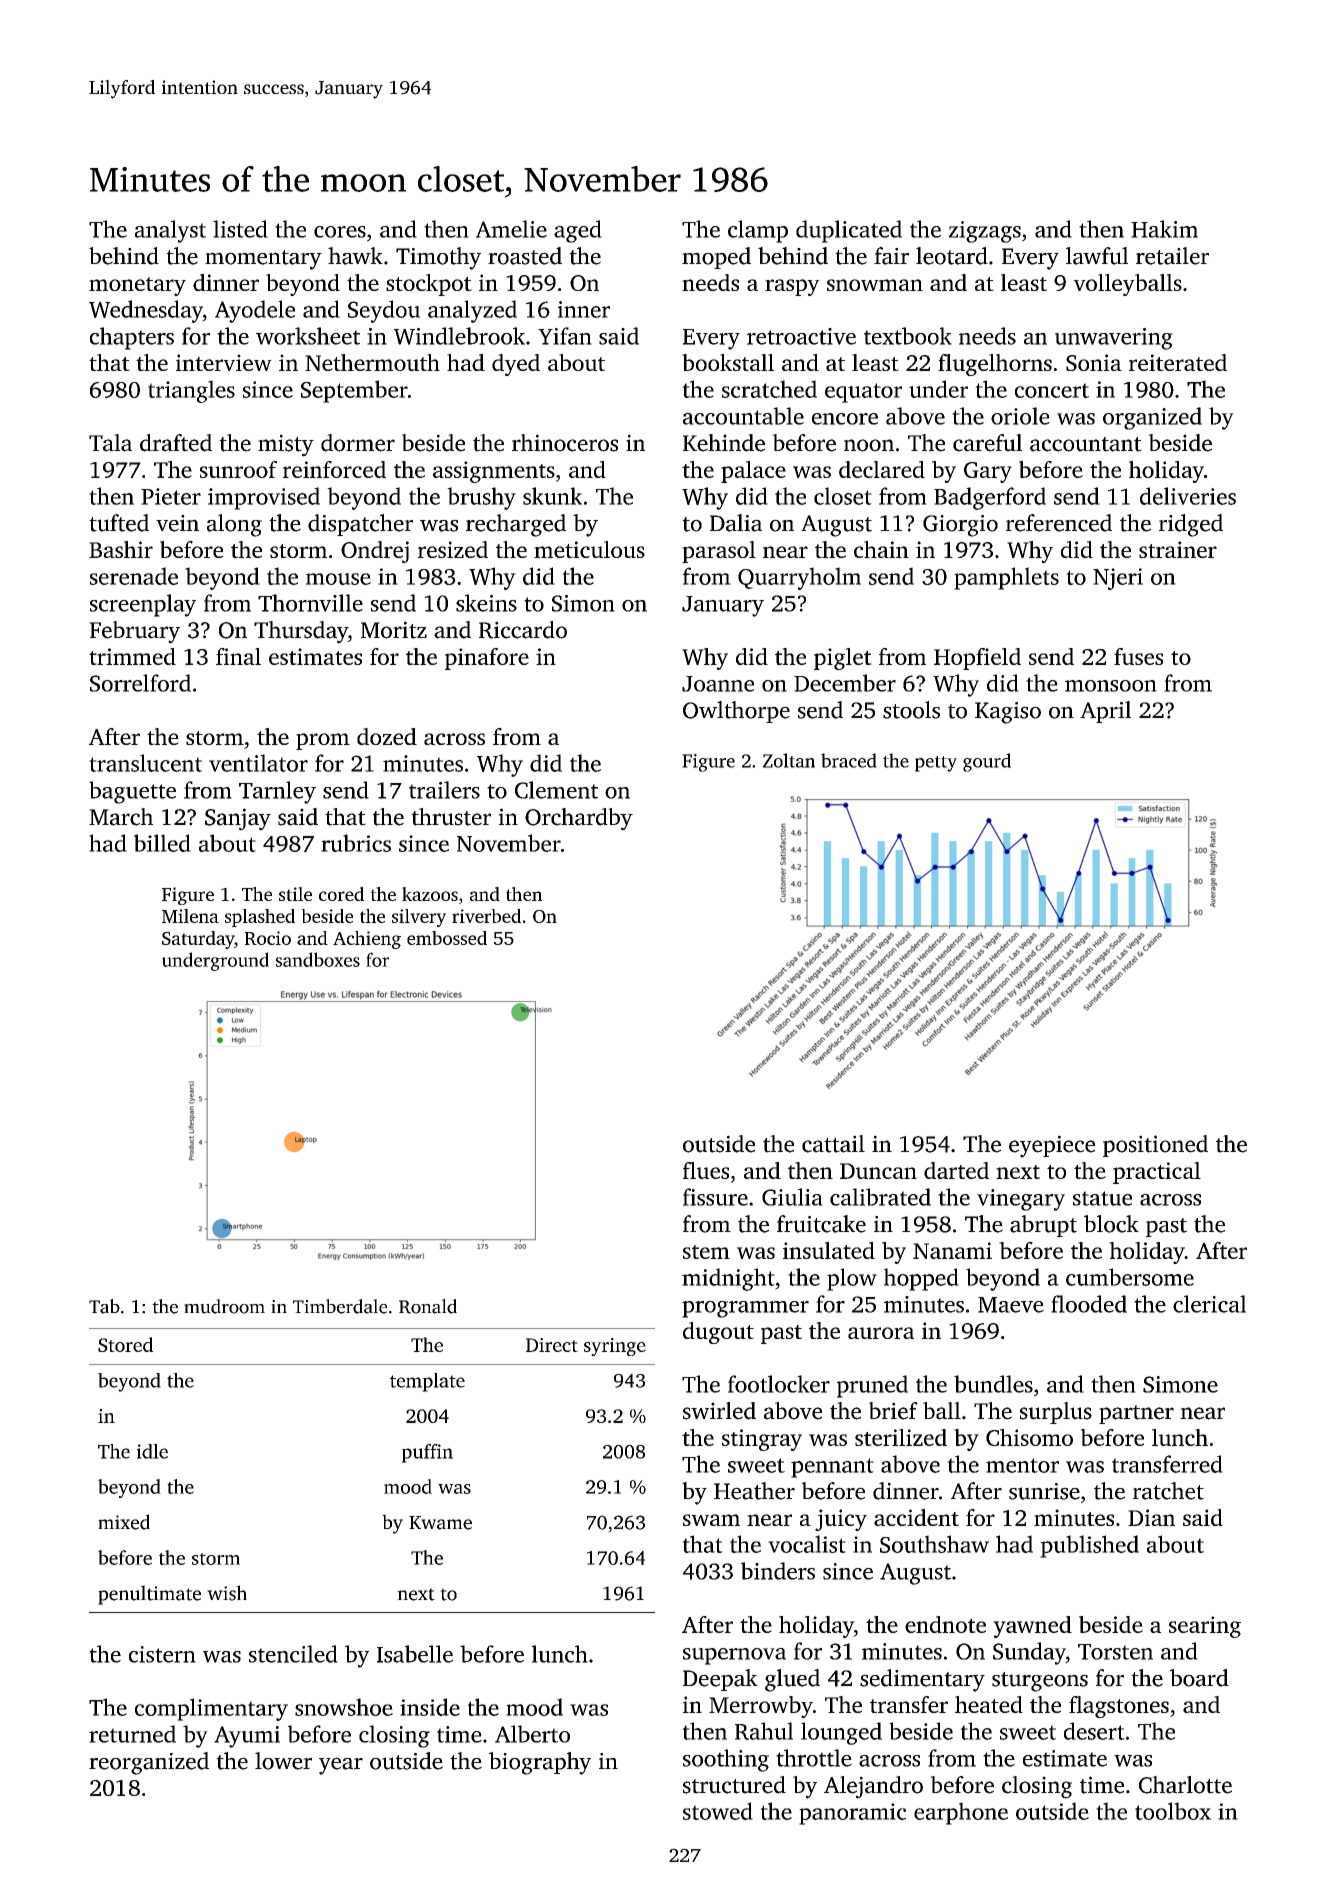 The height and width of the screenshot is (1891, 1337). Describe the element at coordinates (486, 916) in the screenshot. I see `riverbed` at that location.
